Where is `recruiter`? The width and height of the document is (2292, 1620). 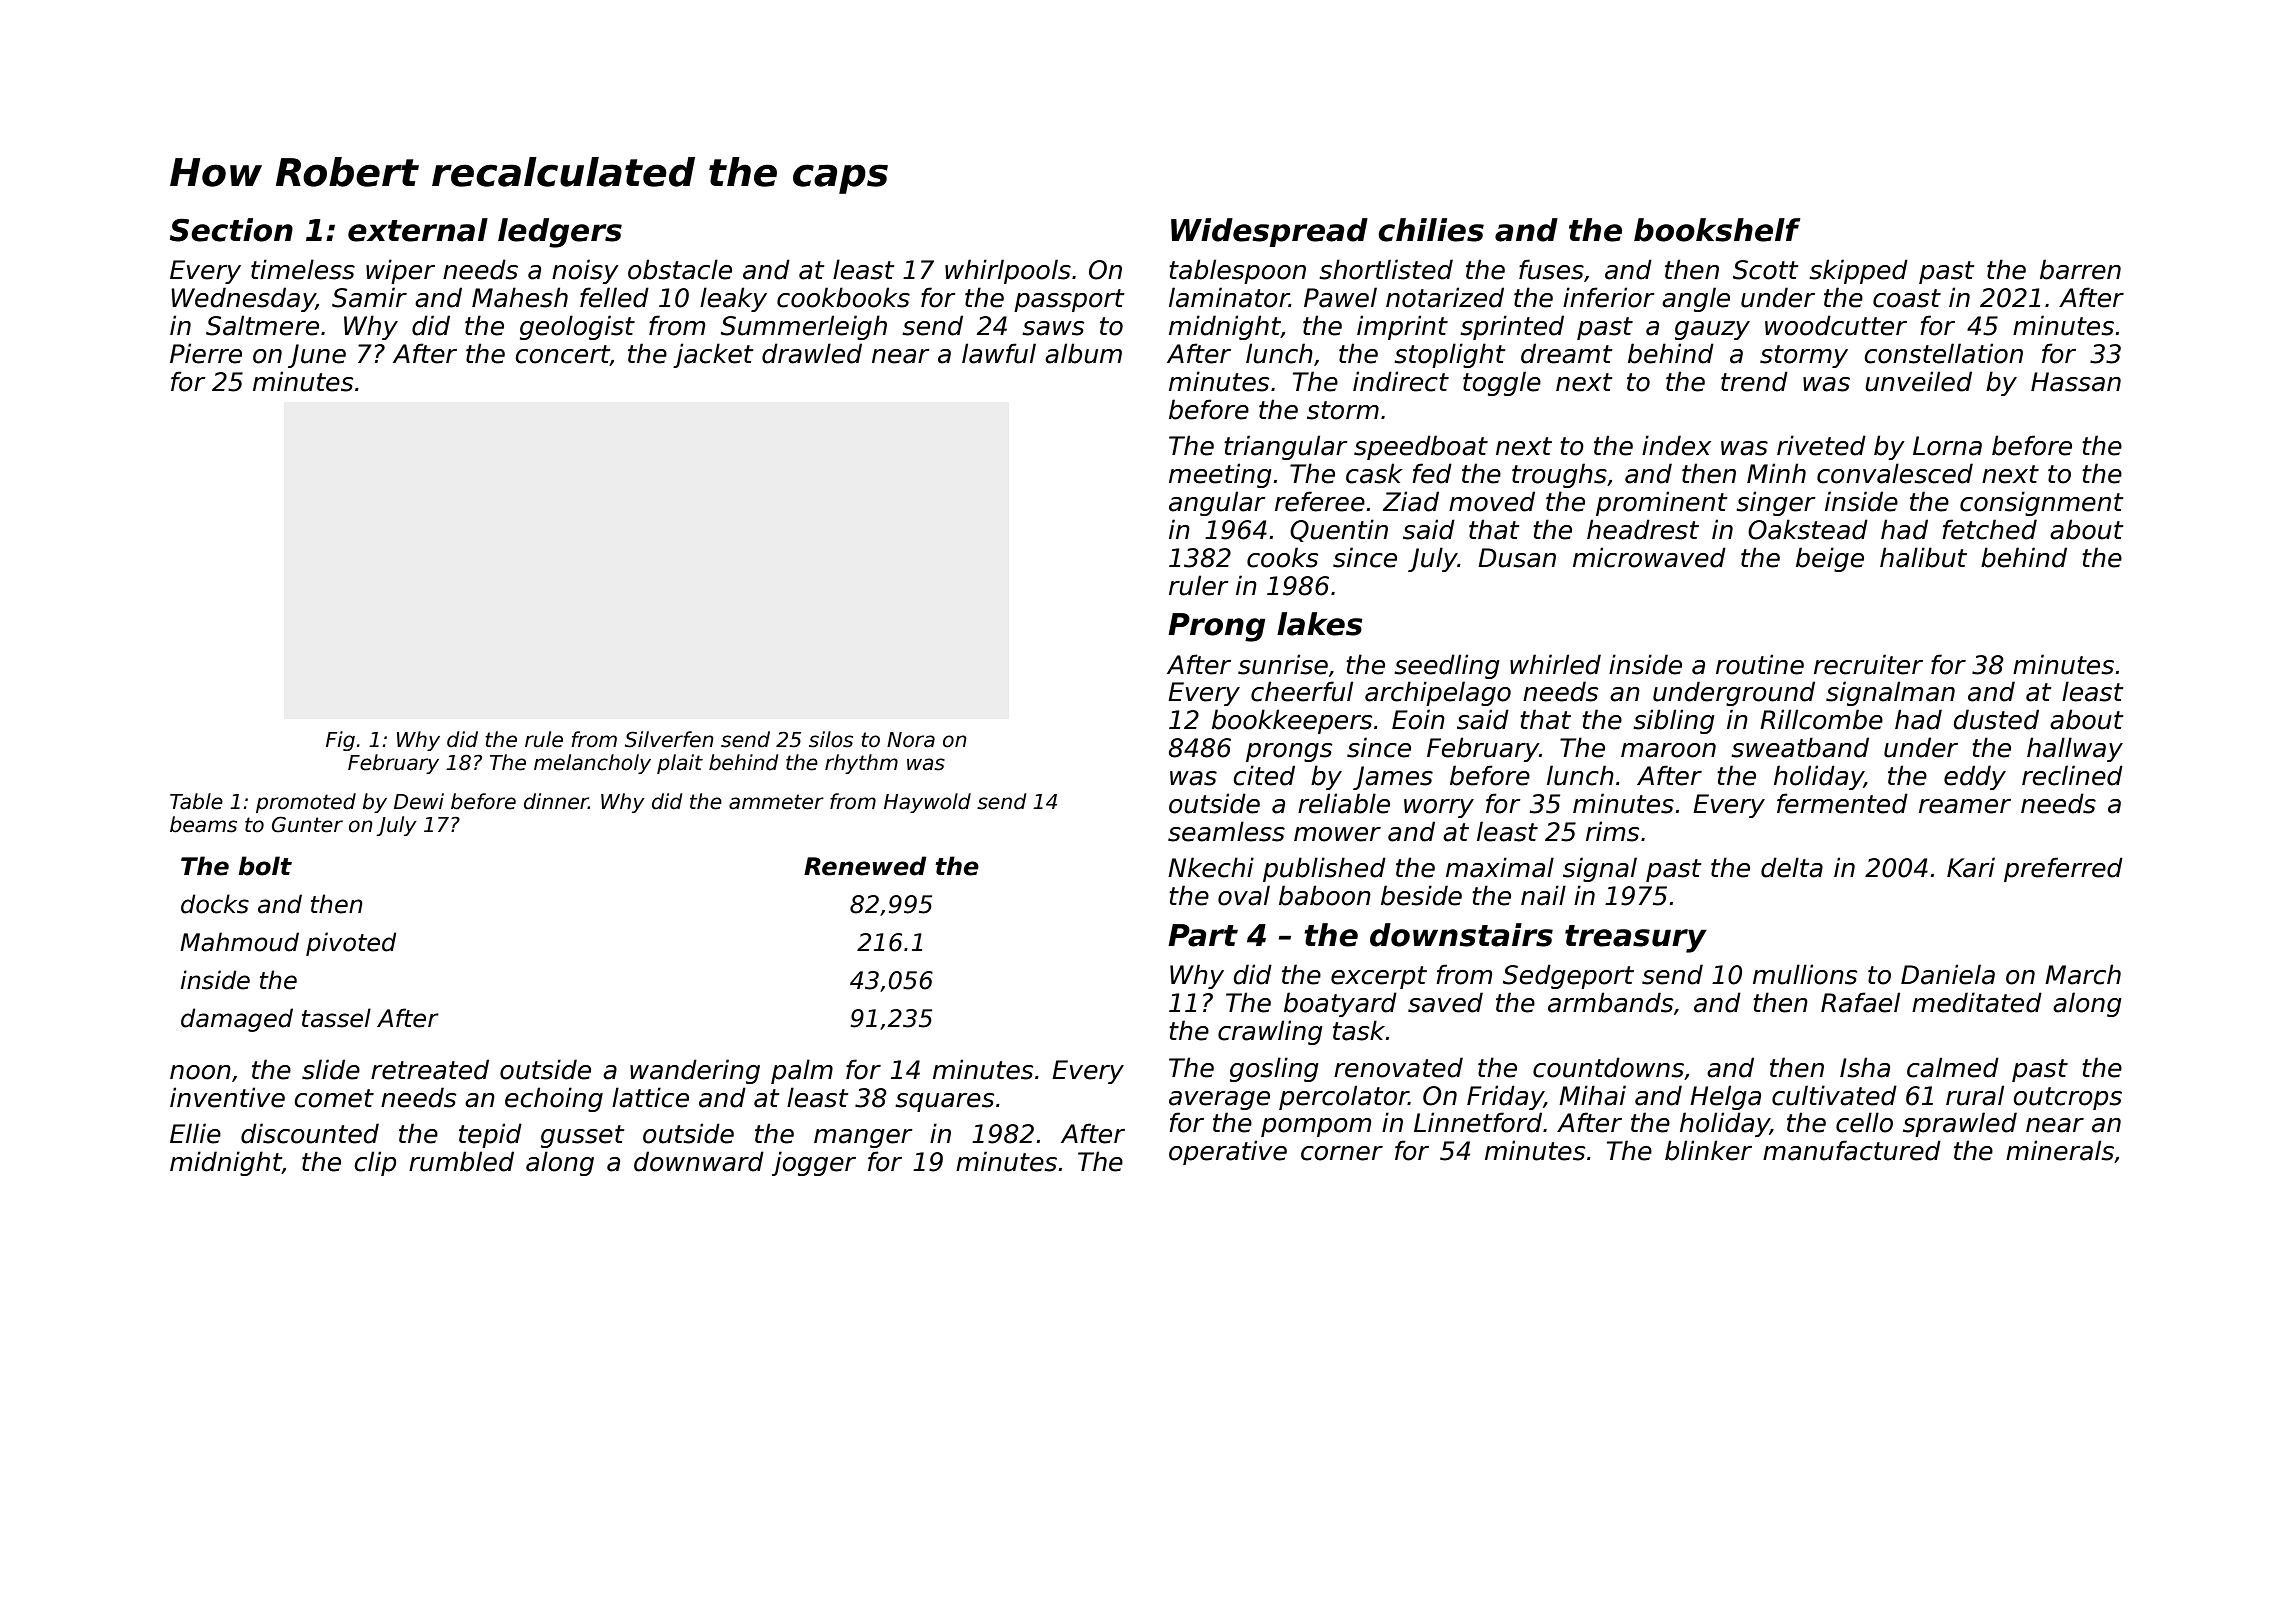 recruiter is located at coordinates (1868, 664).
